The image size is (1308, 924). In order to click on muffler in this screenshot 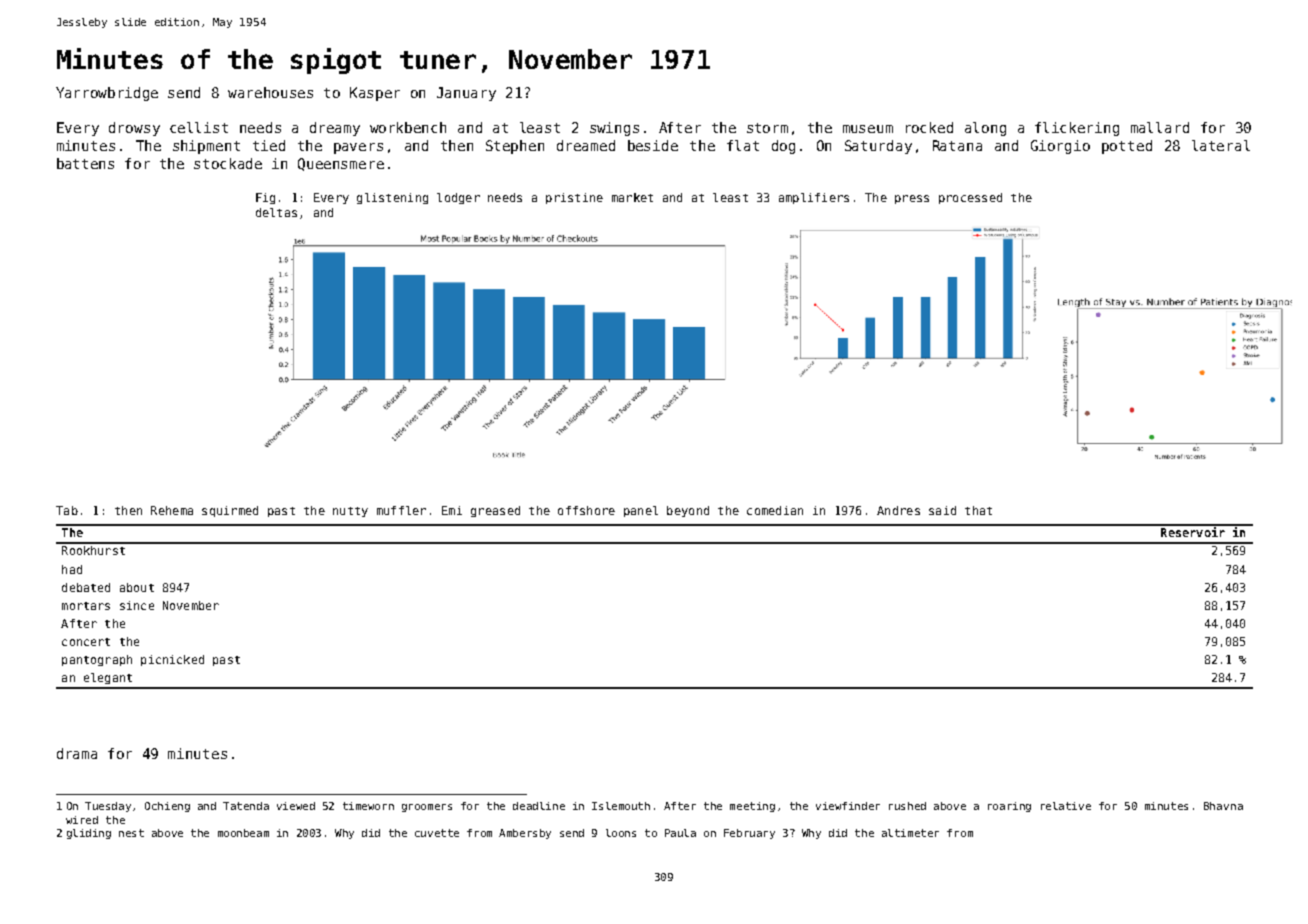, I will do `click(401, 510)`.
